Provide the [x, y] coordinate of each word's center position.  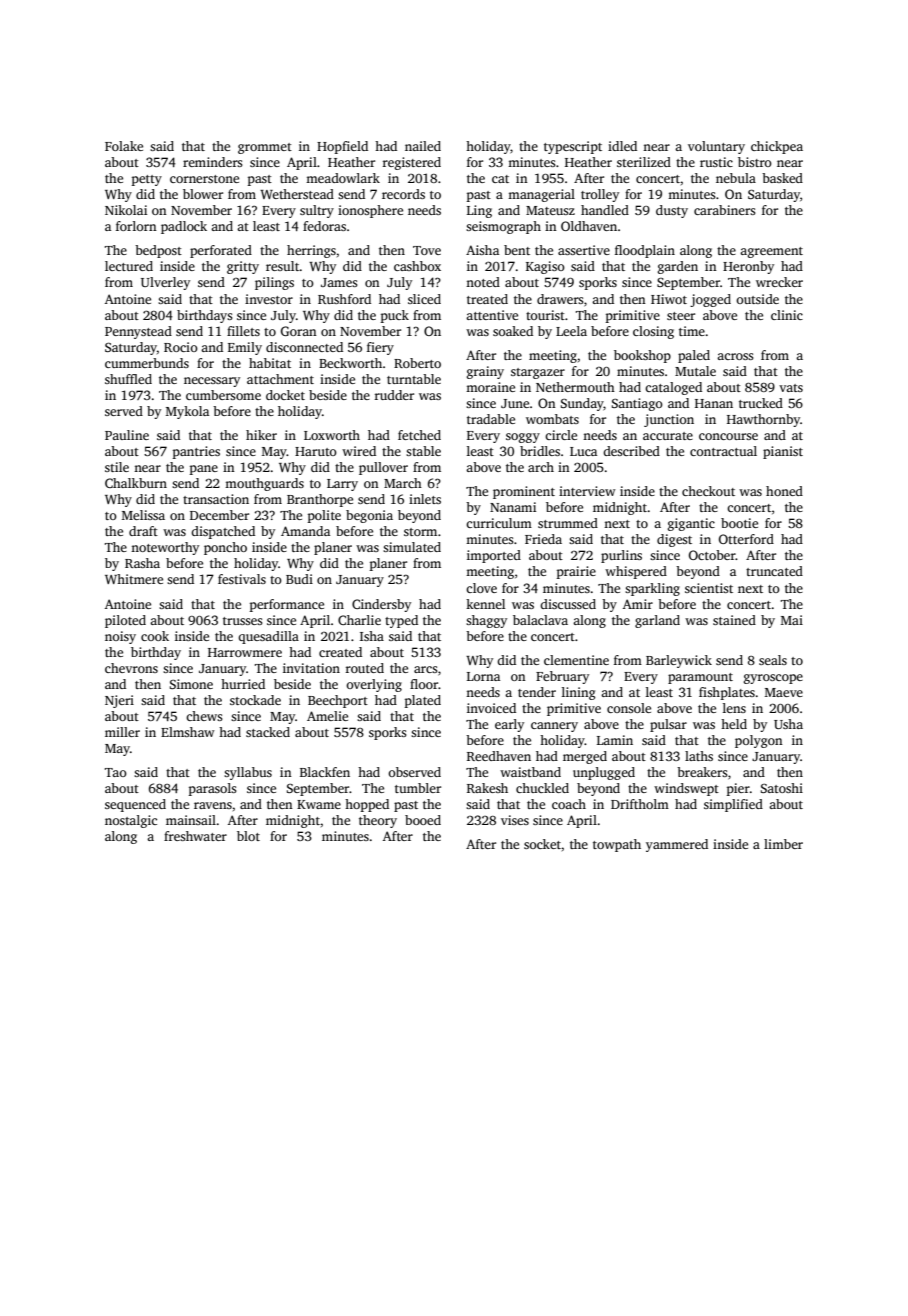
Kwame [319, 804]
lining [578, 693]
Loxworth [332, 435]
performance [287, 605]
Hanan [714, 403]
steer [681, 316]
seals [773, 660]
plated [423, 701]
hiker [261, 435]
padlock [184, 227]
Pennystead [138, 332]
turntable [414, 379]
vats [791, 388]
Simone [191, 684]
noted [483, 282]
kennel [485, 604]
